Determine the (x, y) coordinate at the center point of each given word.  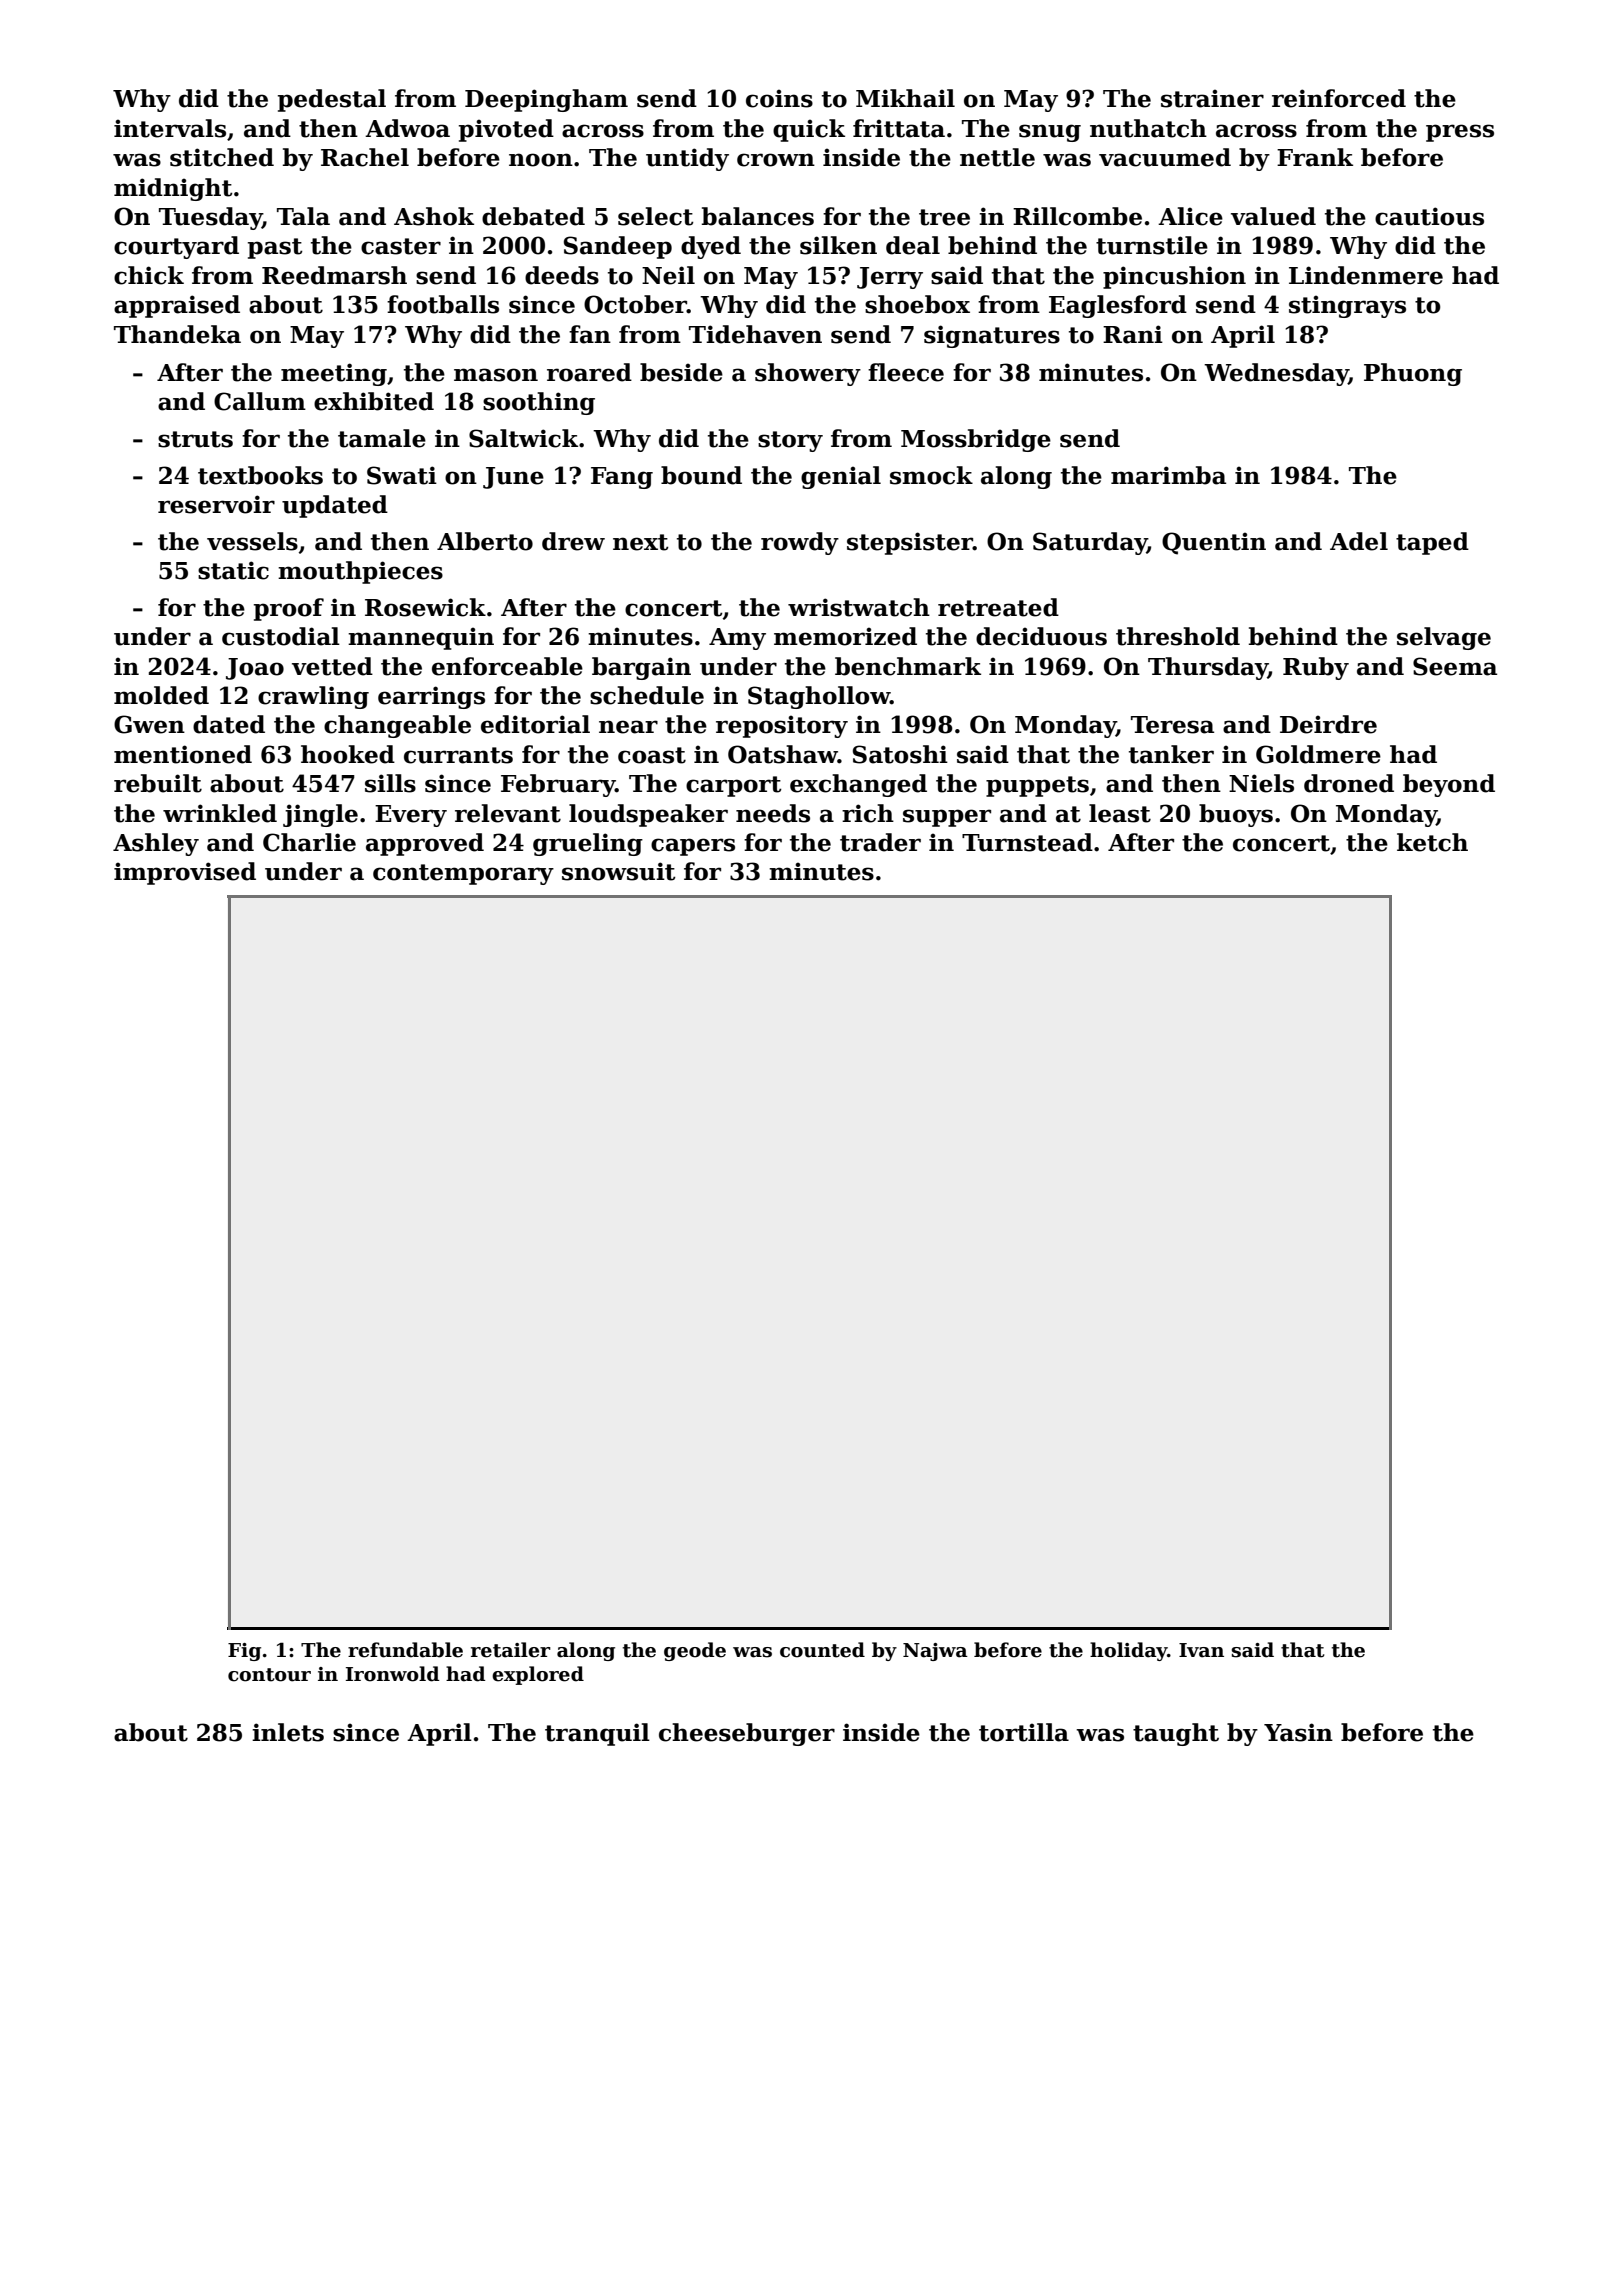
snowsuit (619, 871)
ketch (1432, 842)
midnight (173, 189)
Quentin (1214, 543)
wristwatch (859, 607)
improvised (185, 873)
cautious (1429, 216)
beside (681, 372)
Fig (244, 1652)
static (233, 570)
